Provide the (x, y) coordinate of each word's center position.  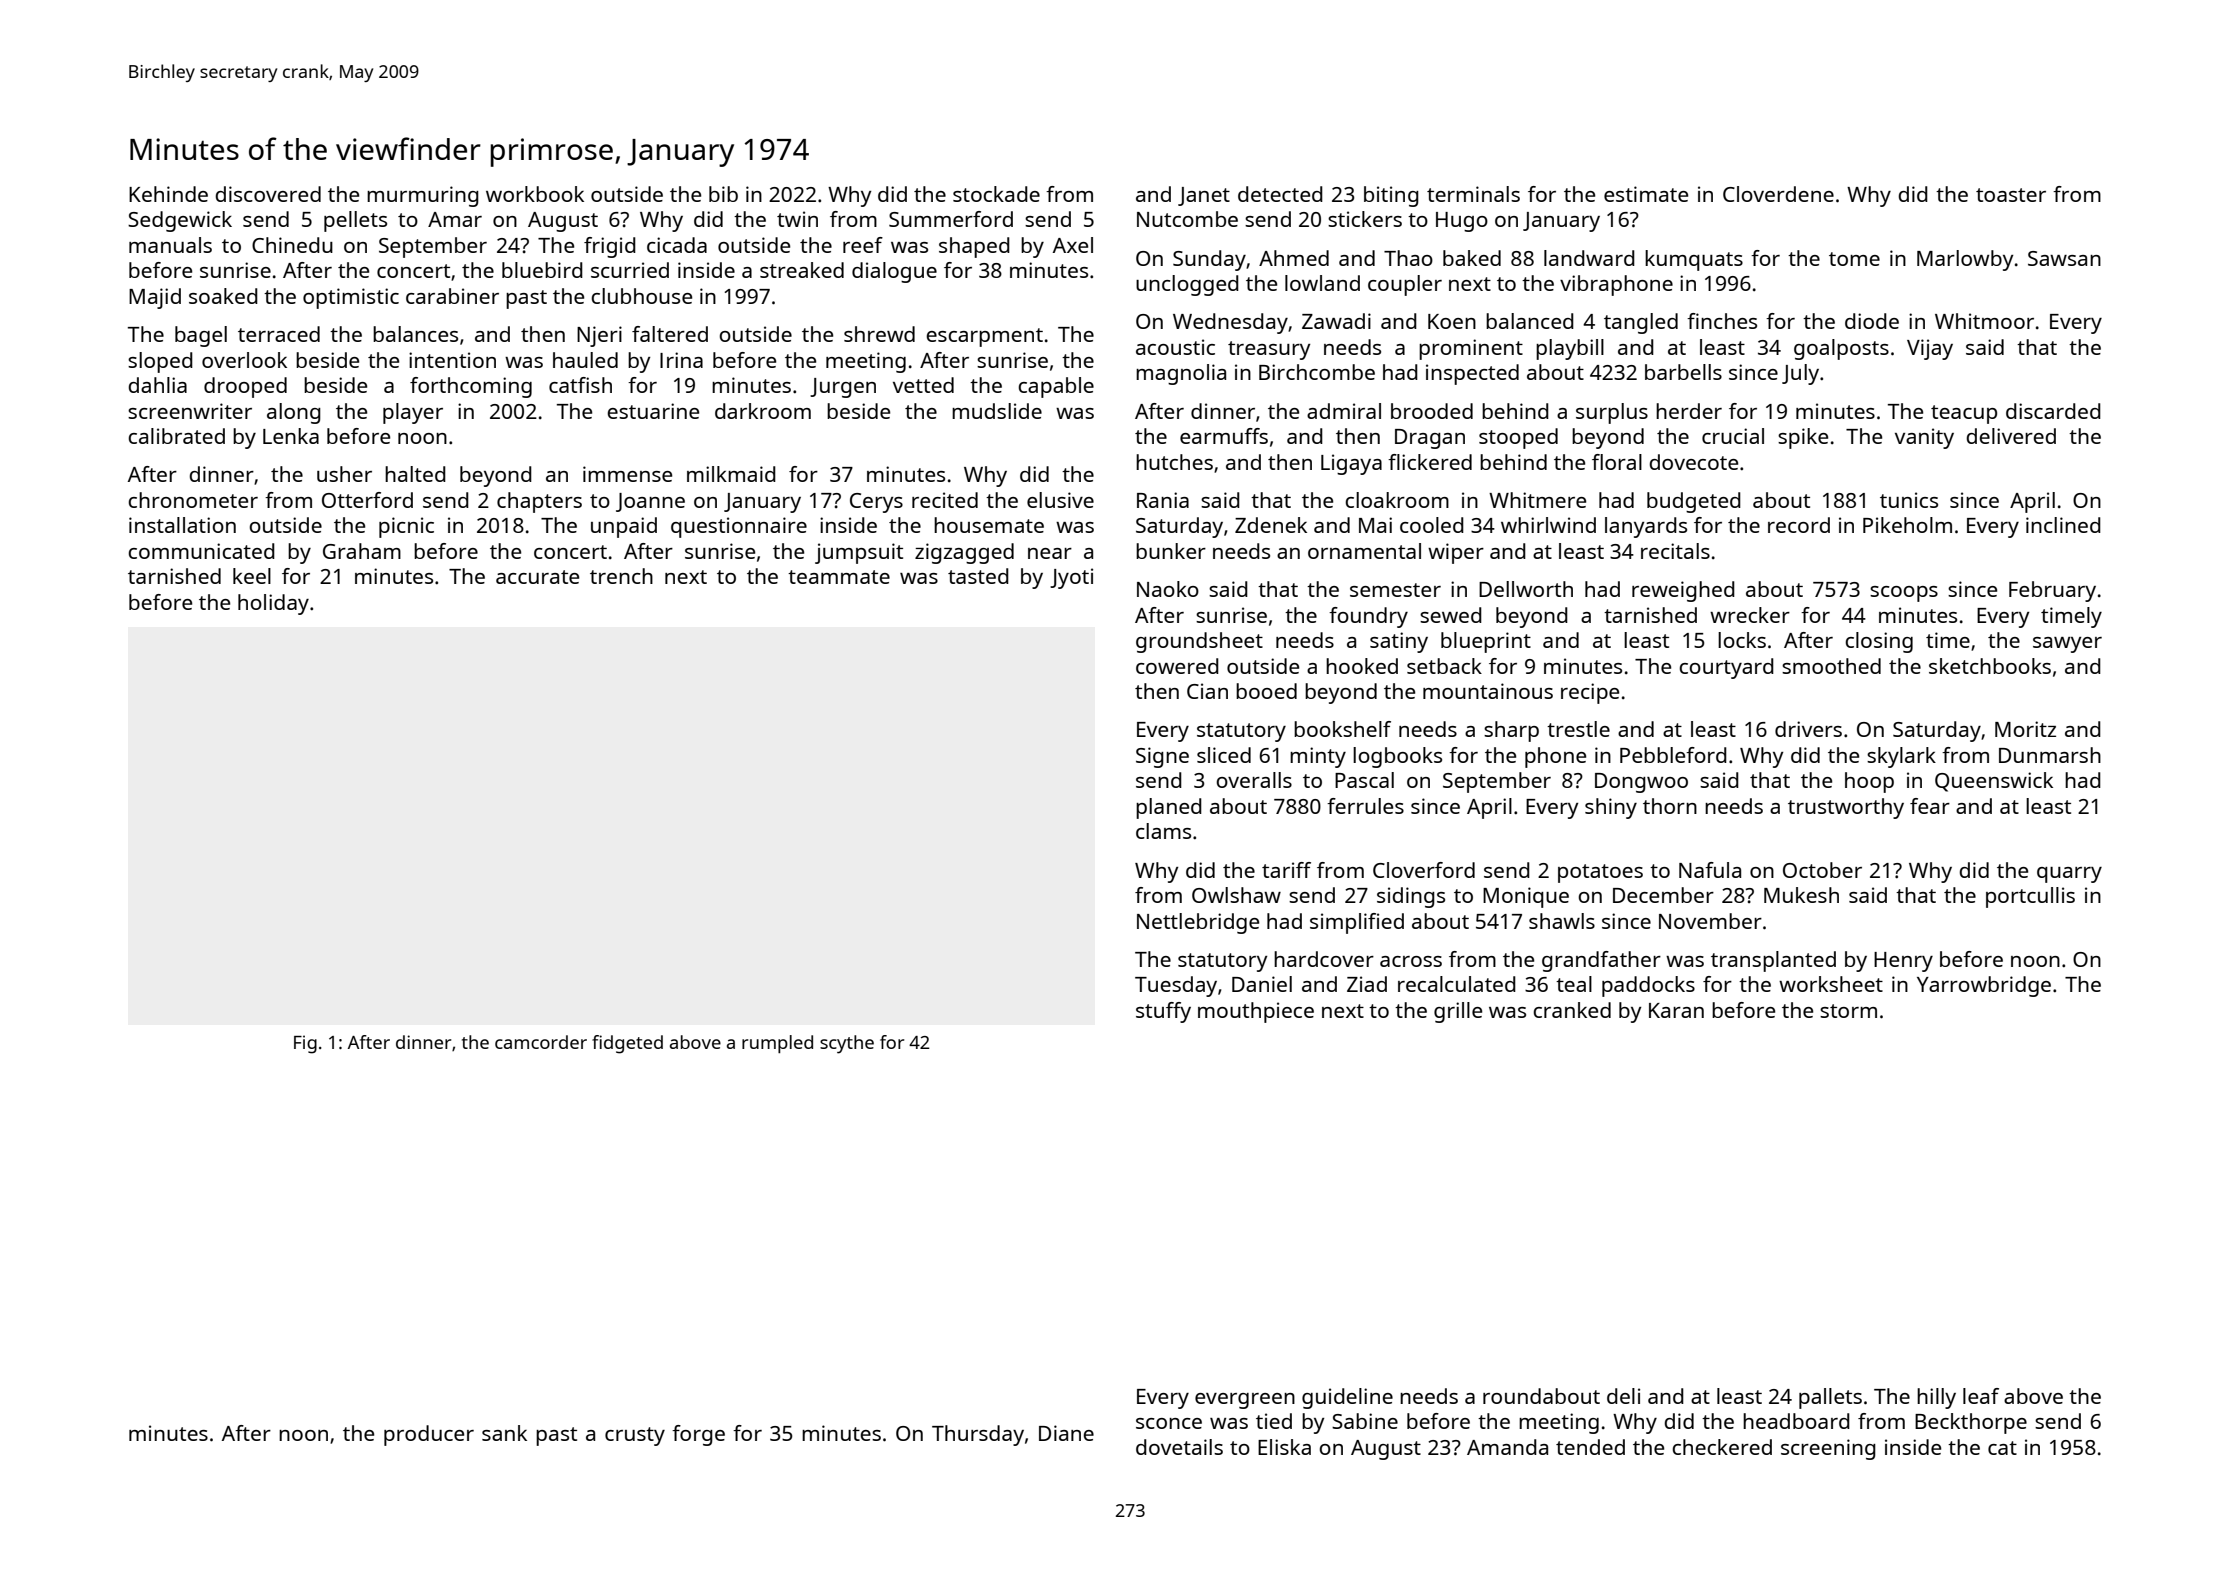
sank (504, 1433)
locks (1742, 640)
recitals (1675, 551)
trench (621, 576)
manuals (170, 245)
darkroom (763, 411)
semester (1395, 590)
